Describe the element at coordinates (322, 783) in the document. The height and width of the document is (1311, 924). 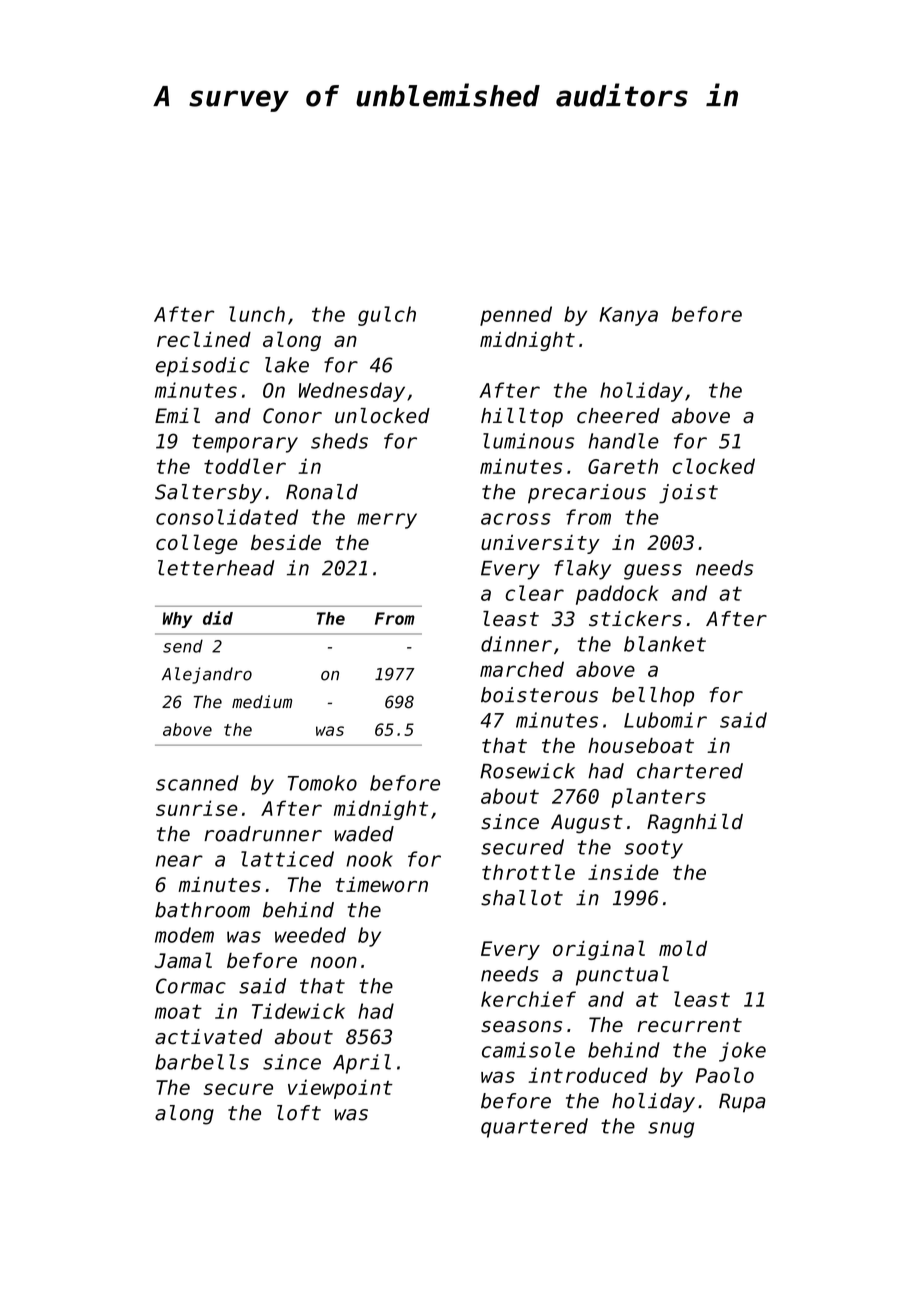
I see `Tomoko` at that location.
